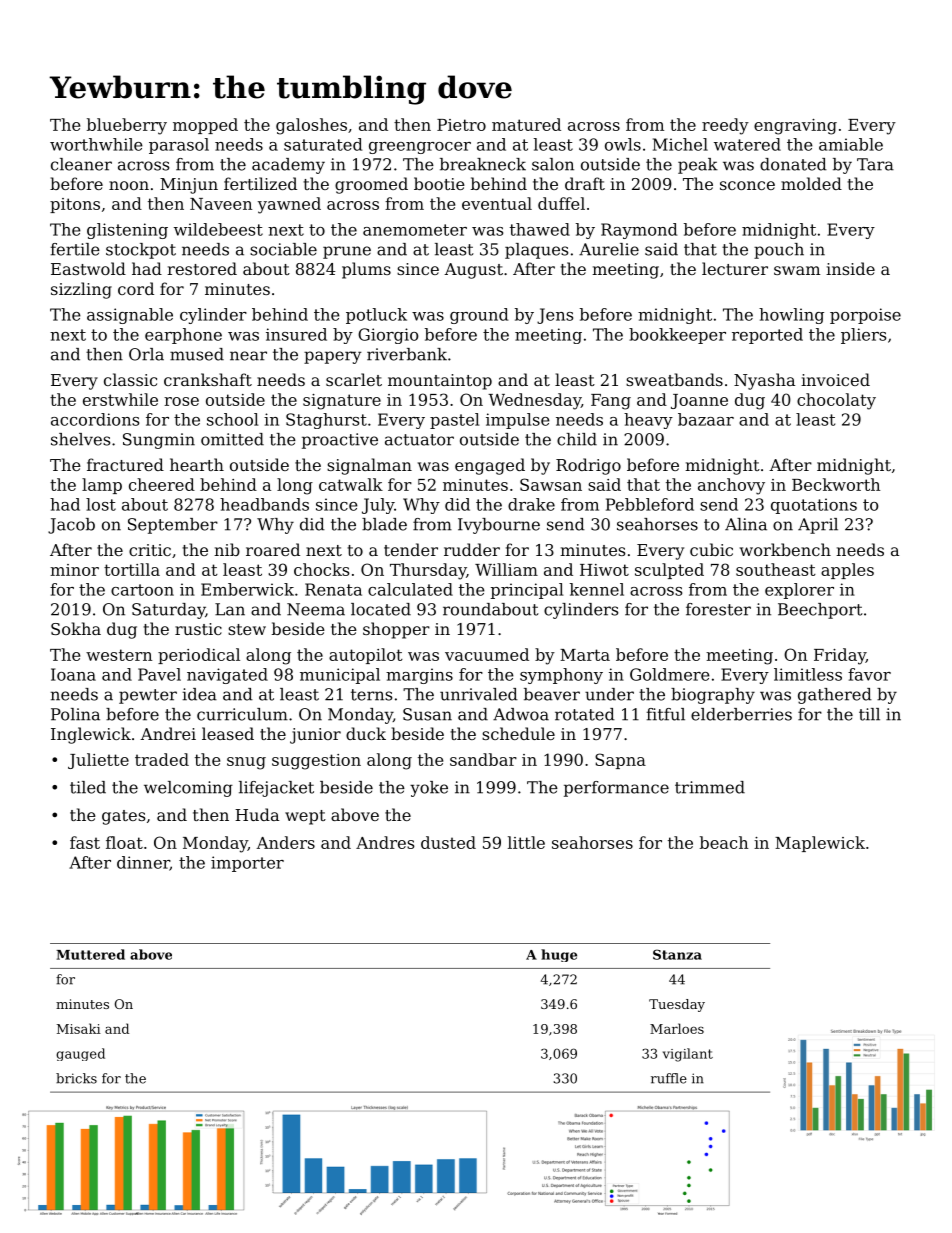 The image size is (952, 1233). I want to click on Nyasha, so click(764, 381).
